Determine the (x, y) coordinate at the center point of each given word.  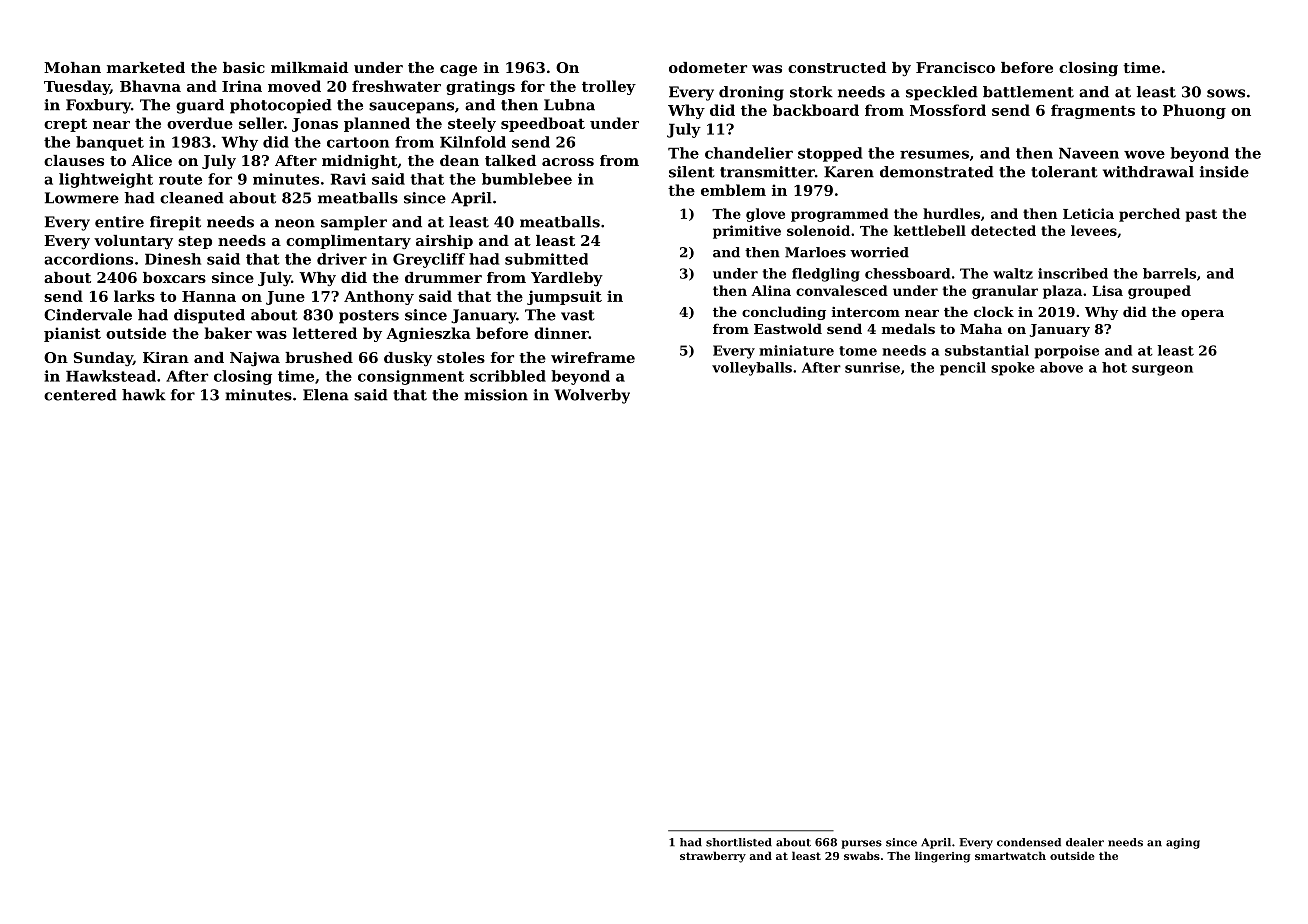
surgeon (1162, 370)
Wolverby (592, 396)
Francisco (955, 67)
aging (1183, 843)
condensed (1029, 842)
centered (80, 395)
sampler (354, 223)
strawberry (713, 857)
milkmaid (309, 67)
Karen (849, 172)
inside (1224, 172)
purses (861, 844)
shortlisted (739, 842)
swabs (862, 855)
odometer (708, 67)
